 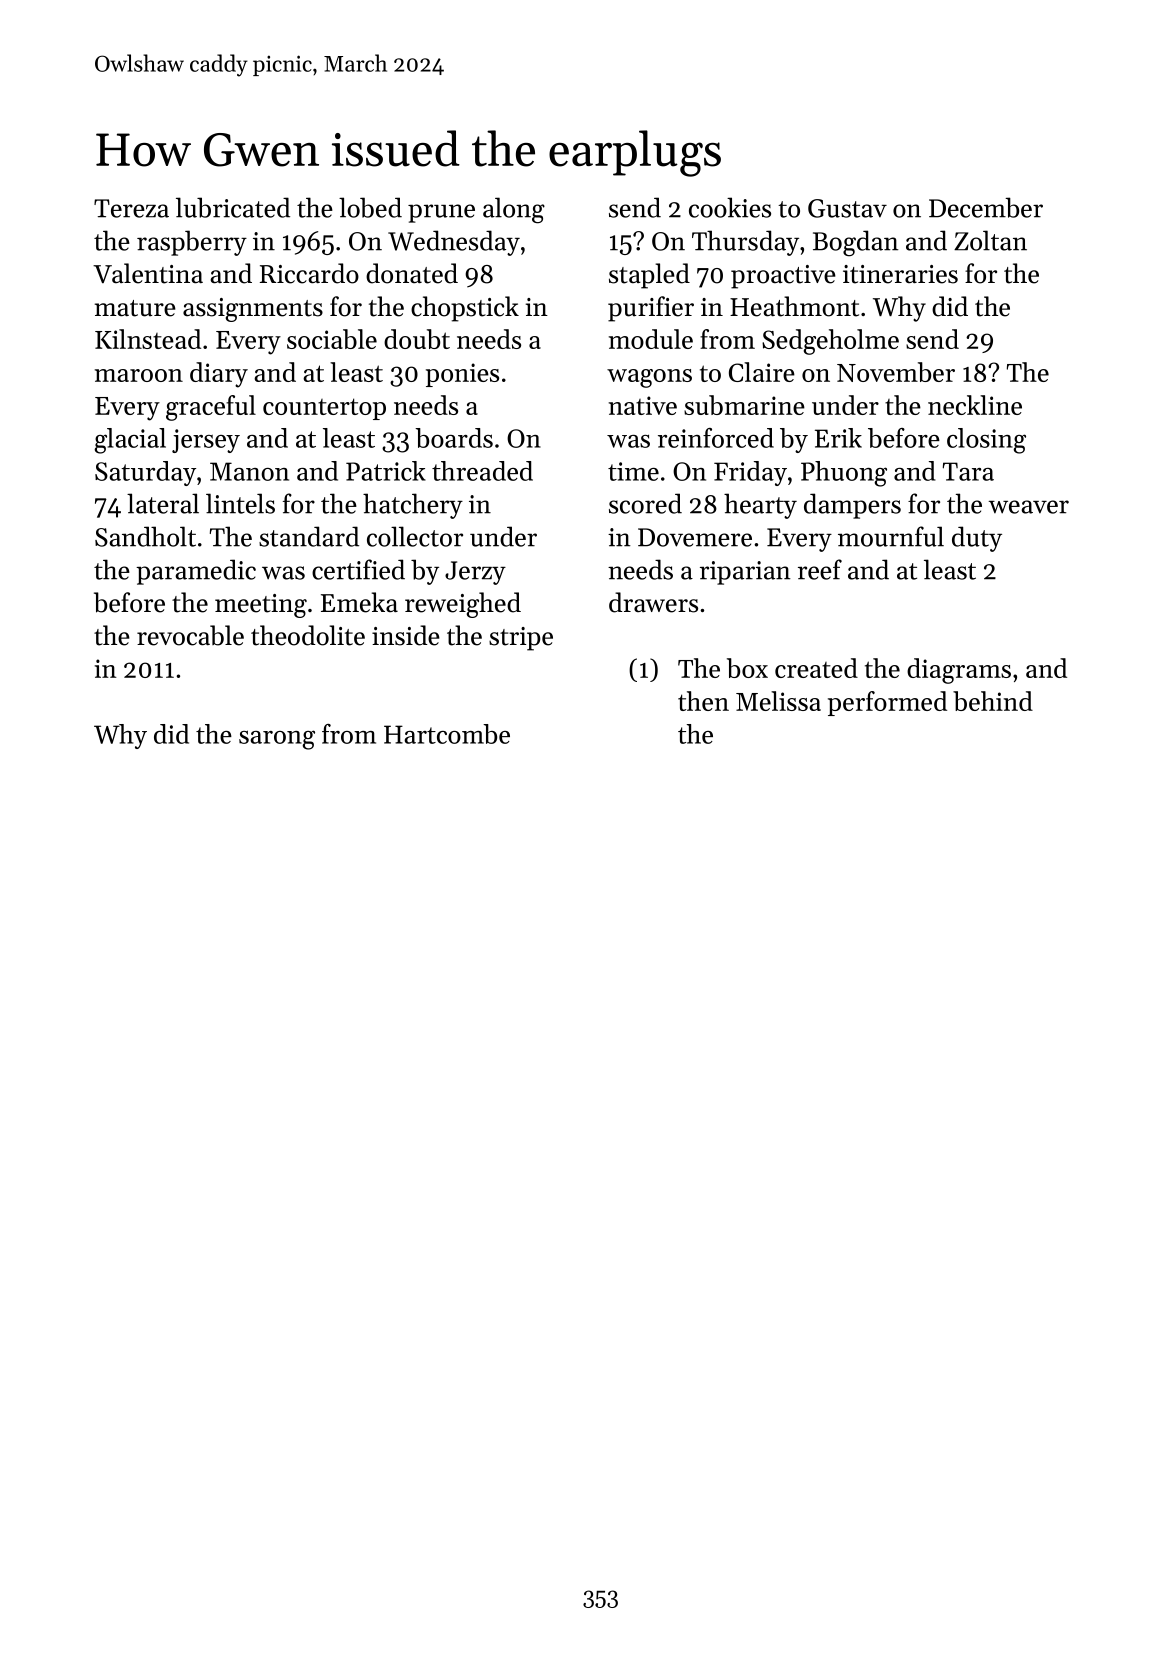 What do you see at coordinates (465, 309) in the screenshot?
I see `chopstick` at bounding box center [465, 309].
